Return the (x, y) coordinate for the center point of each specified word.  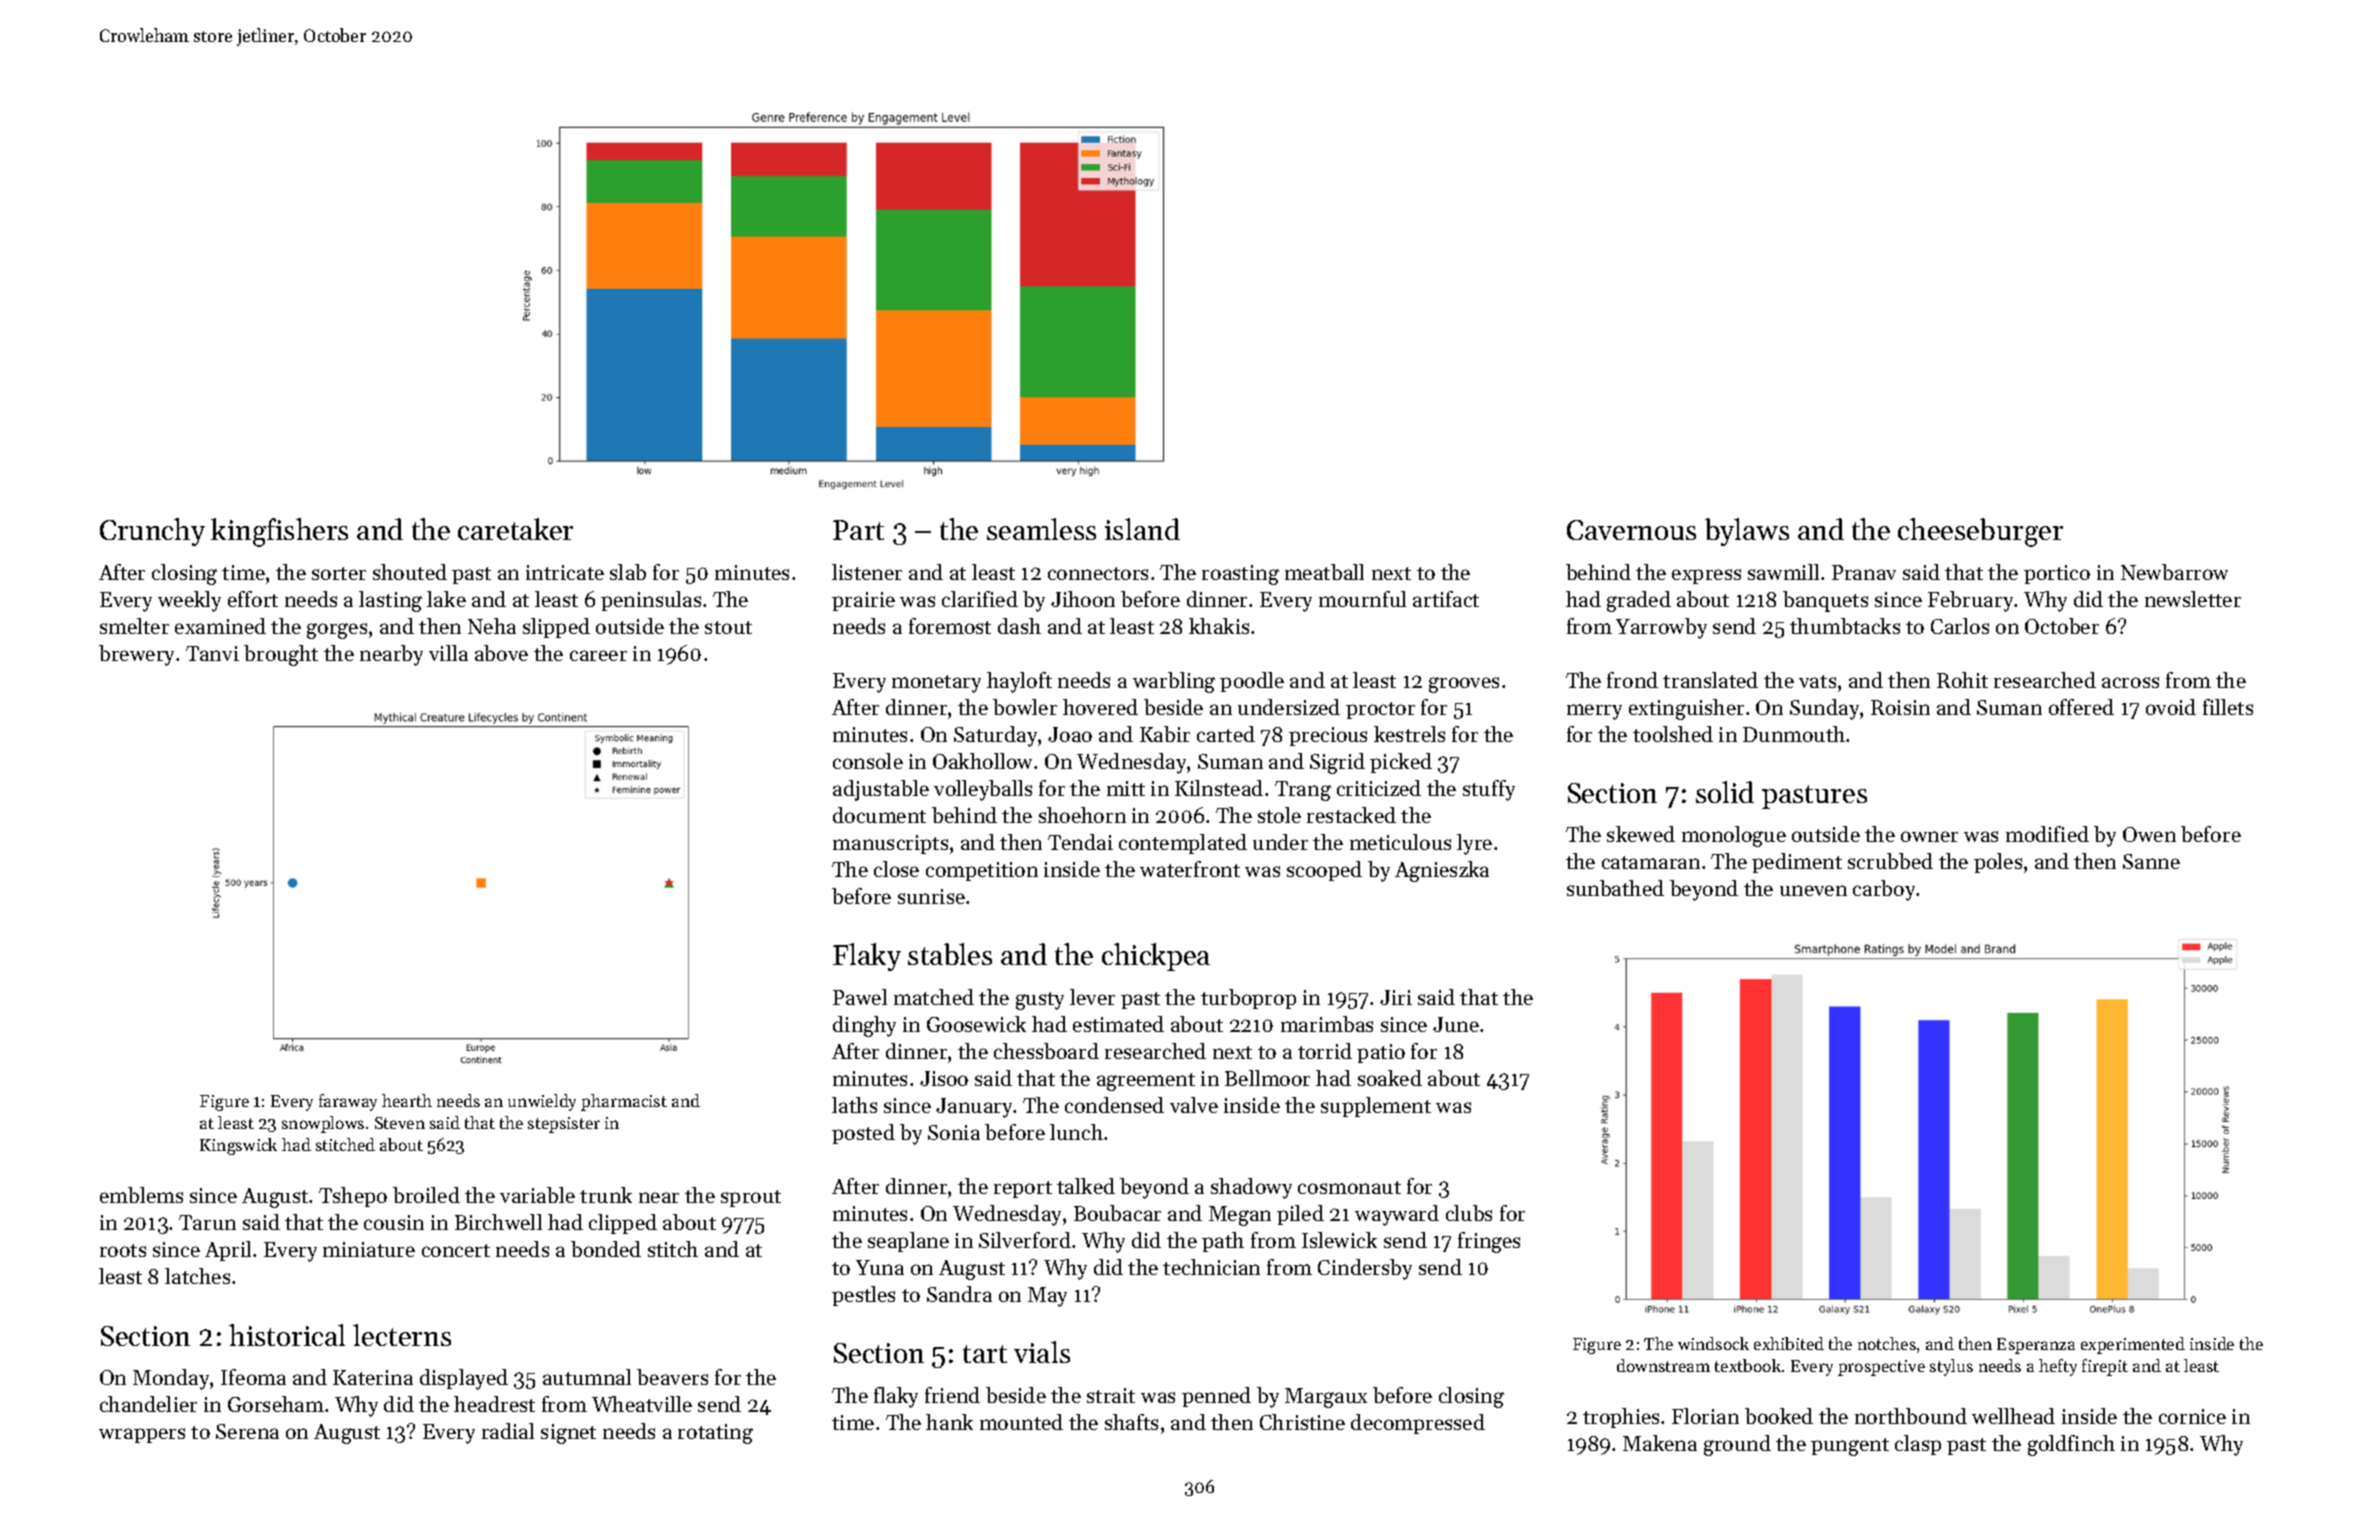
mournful (1362, 599)
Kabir (1165, 734)
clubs (1469, 1213)
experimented (2133, 1345)
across (2130, 682)
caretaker (515, 529)
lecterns (402, 1335)
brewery (136, 655)
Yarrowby (1661, 628)
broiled (426, 1195)
